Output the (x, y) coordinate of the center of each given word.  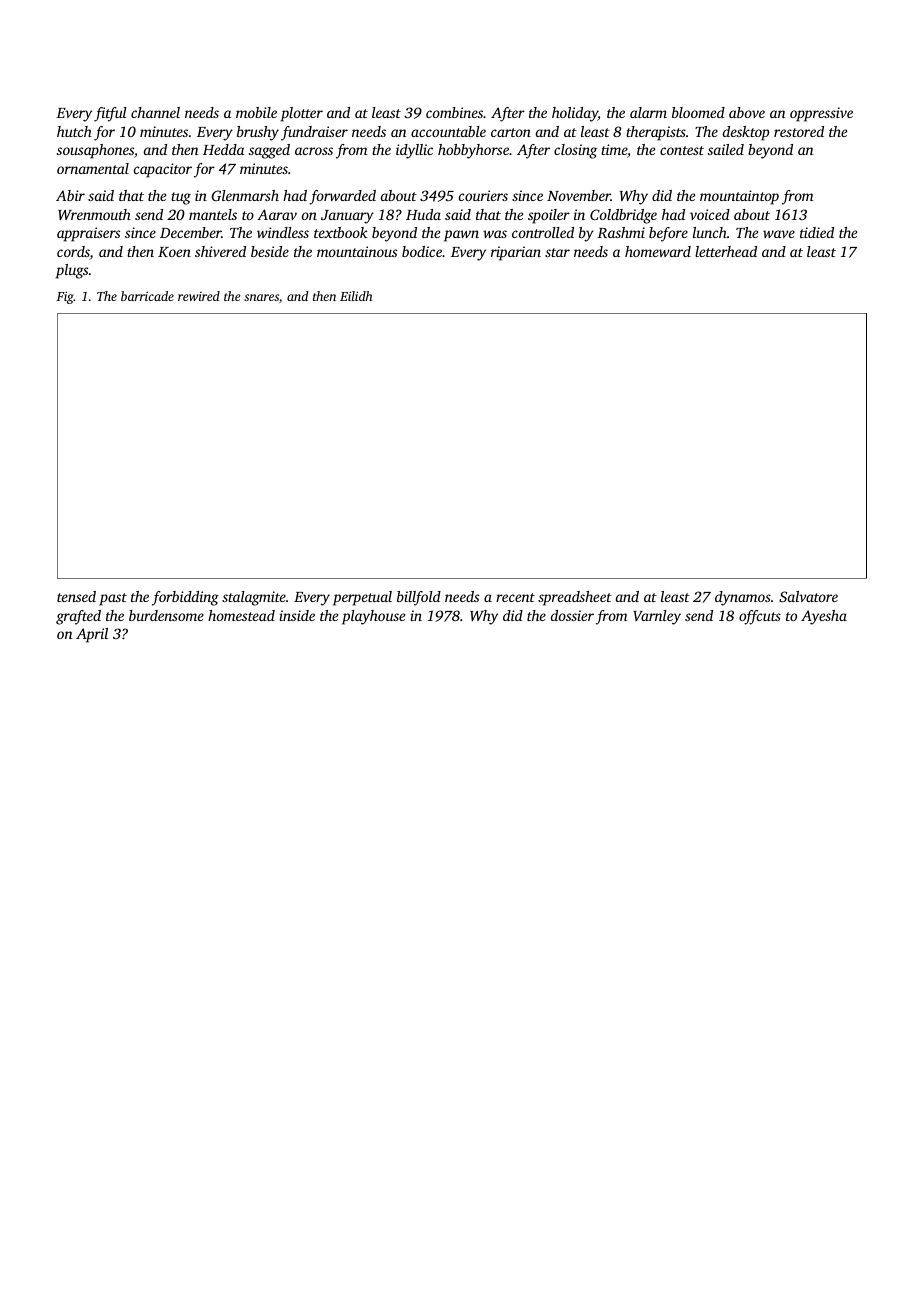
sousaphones (95, 151)
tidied (817, 232)
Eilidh (356, 296)
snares (261, 297)
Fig (65, 297)
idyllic (414, 151)
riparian (516, 253)
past (113, 599)
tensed (76, 596)
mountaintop (739, 197)
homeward (658, 251)
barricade (147, 296)
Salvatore (808, 596)
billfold (419, 598)
